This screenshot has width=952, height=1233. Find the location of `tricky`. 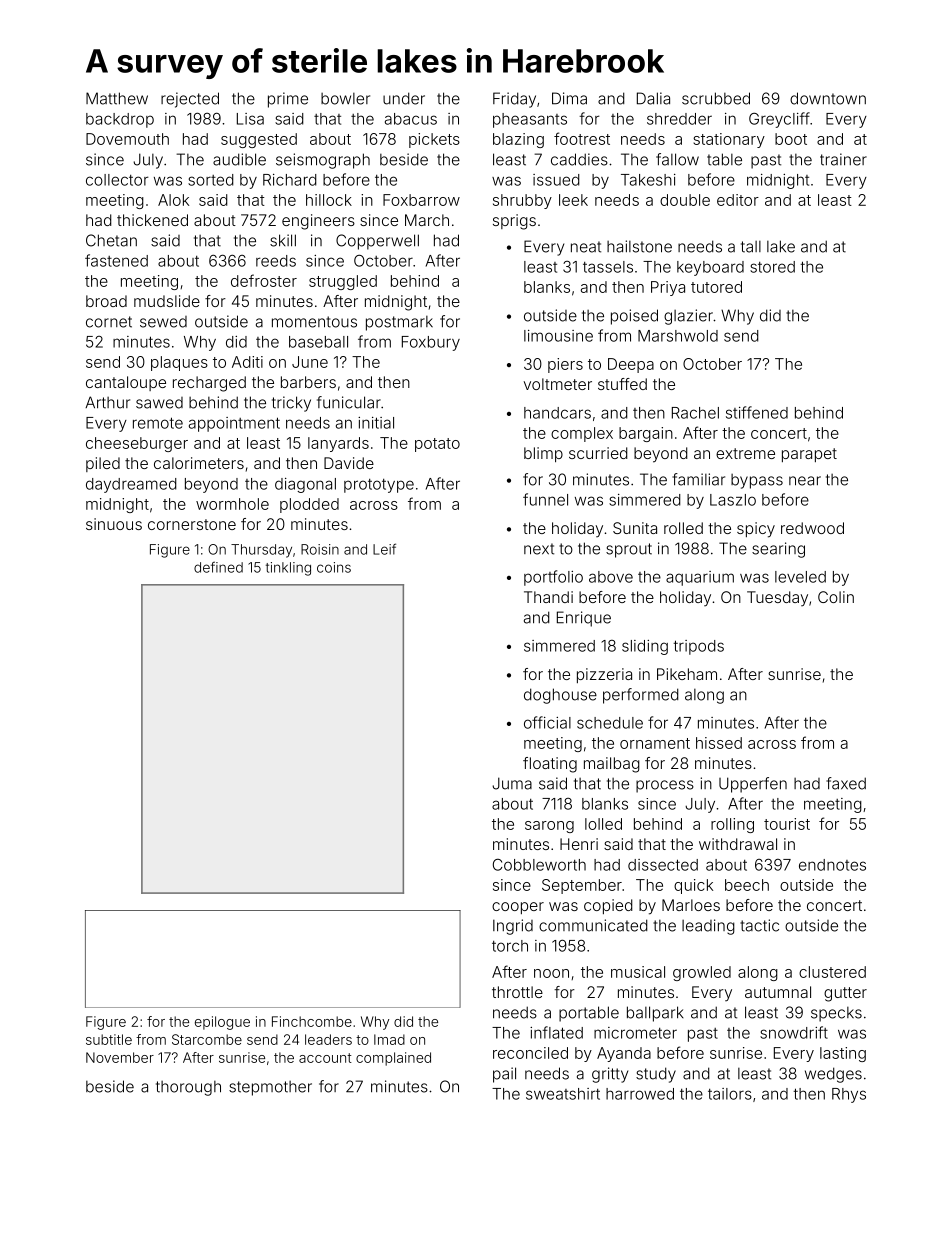

tricky is located at coordinates (291, 404).
